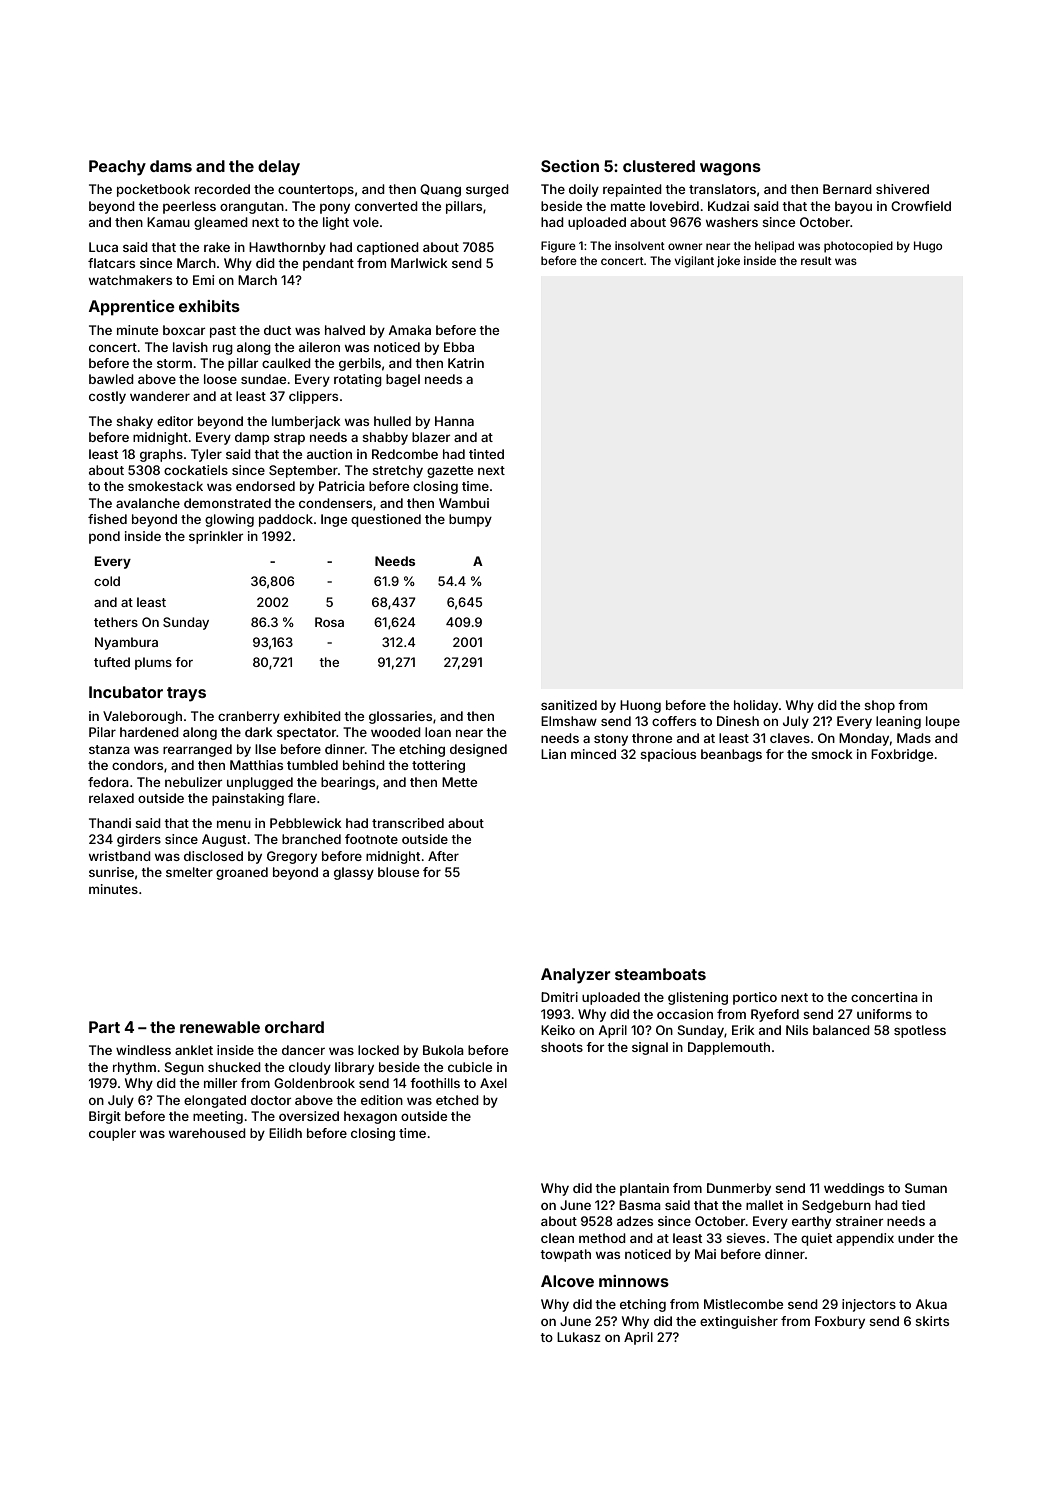  I want to click on bagel, so click(403, 380).
